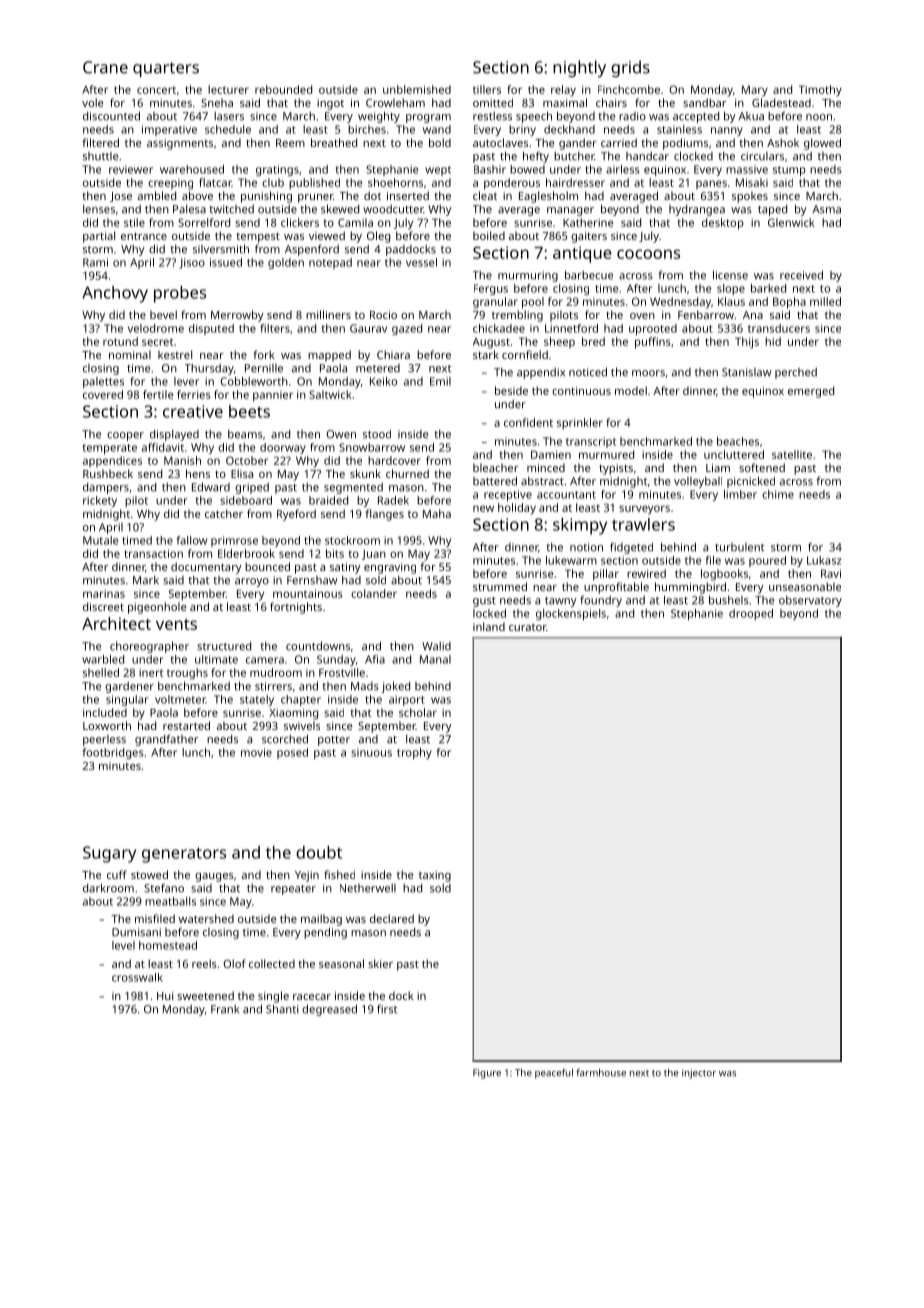 The image size is (924, 1308). Describe the element at coordinates (435, 876) in the image. I see `taxing` at that location.
